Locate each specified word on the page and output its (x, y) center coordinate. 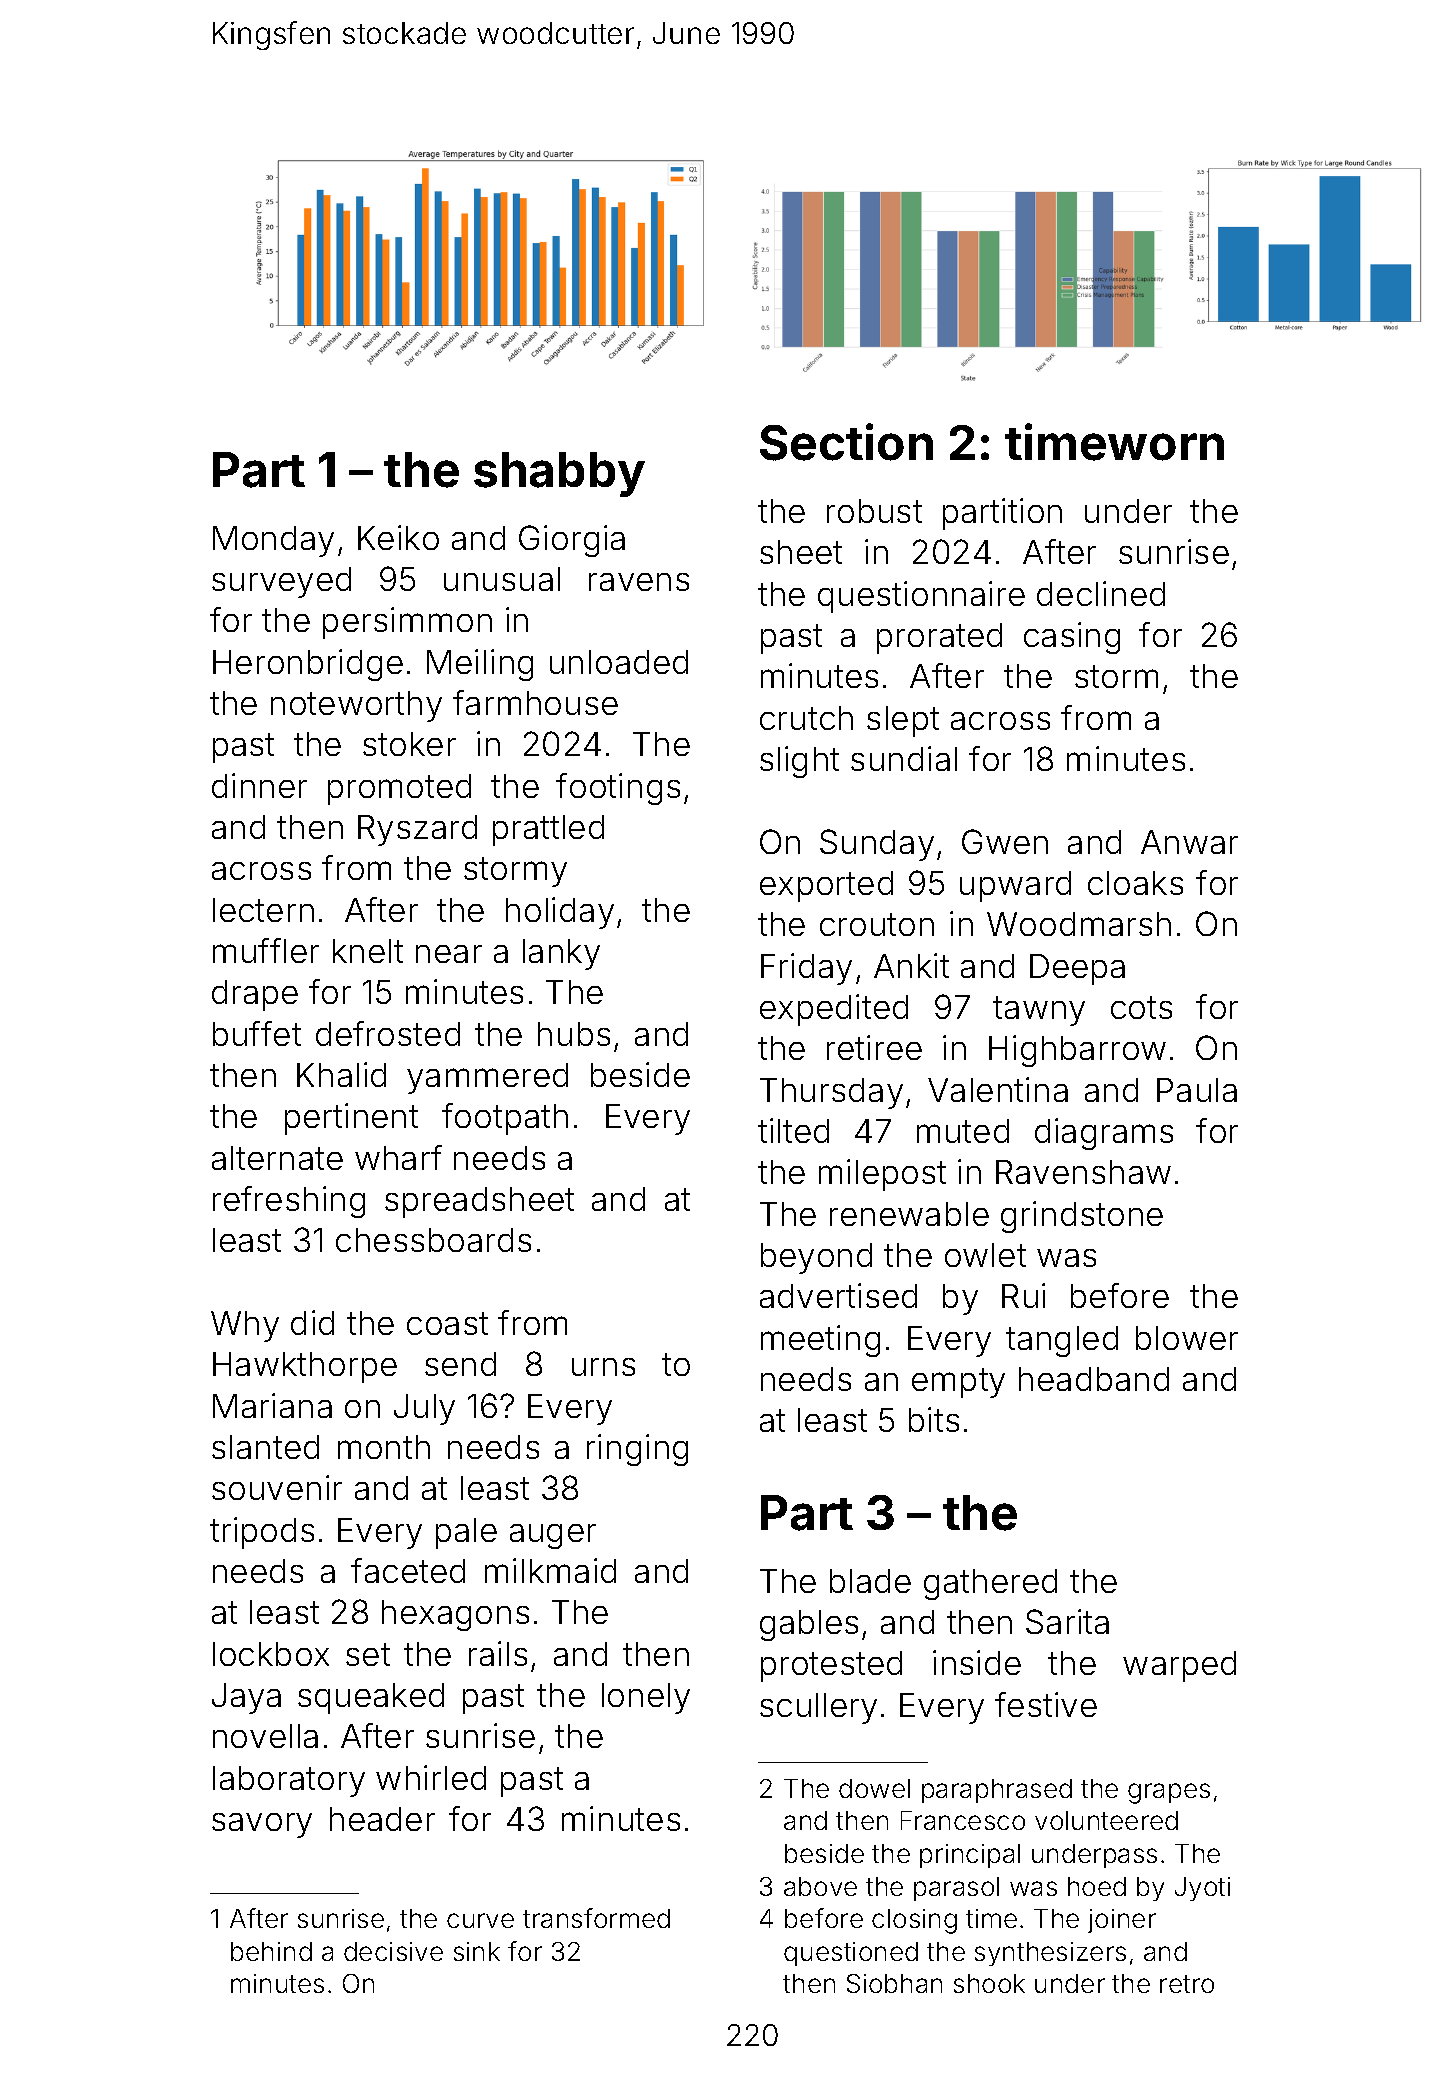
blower (1187, 1338)
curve (480, 1920)
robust (874, 511)
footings (618, 789)
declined (1101, 593)
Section (846, 442)
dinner (259, 785)
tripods (262, 1533)
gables (809, 1625)
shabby (559, 474)
